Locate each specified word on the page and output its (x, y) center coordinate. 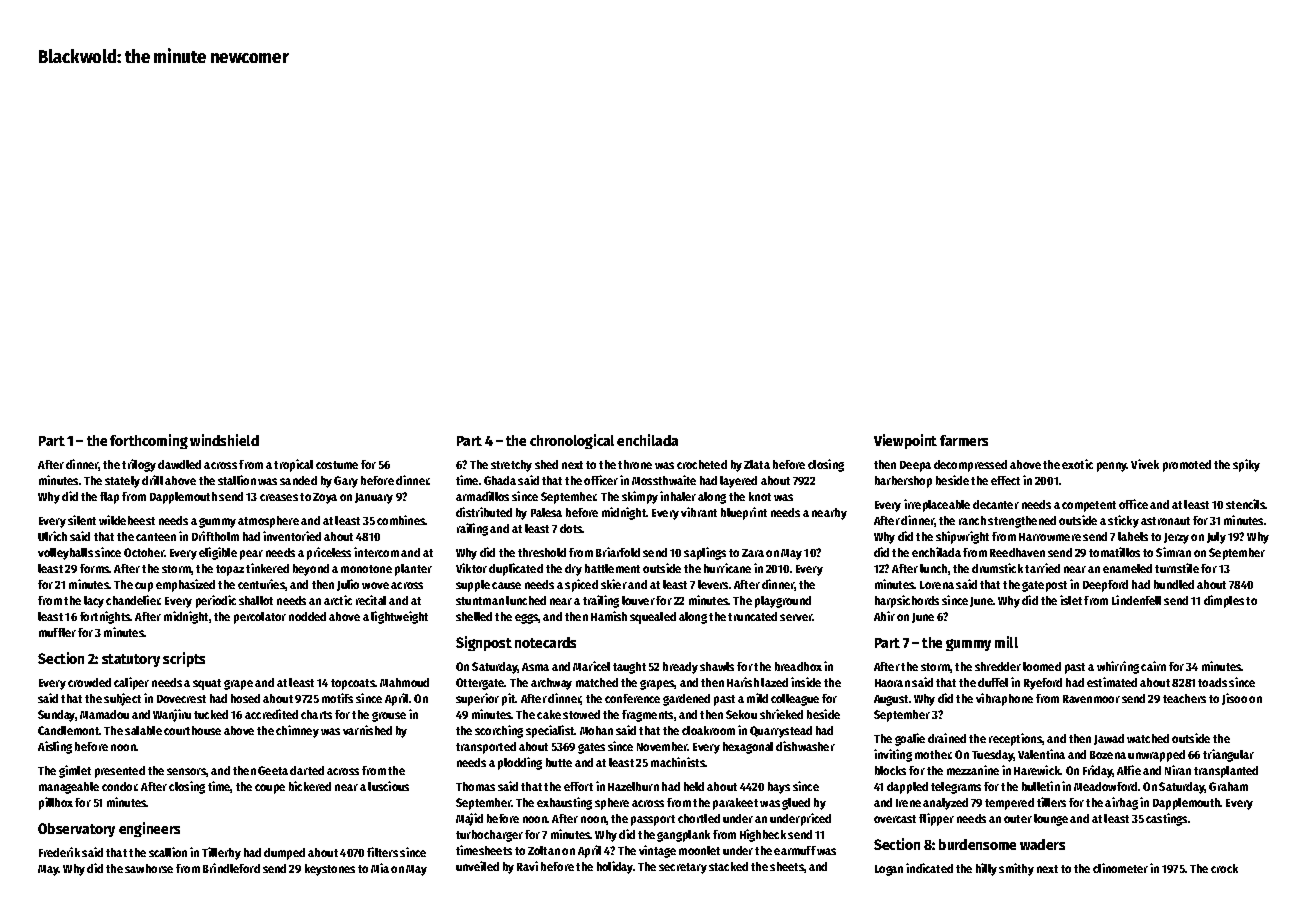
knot (760, 496)
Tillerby (221, 853)
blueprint (744, 513)
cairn (1153, 666)
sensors (187, 772)
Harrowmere (1050, 537)
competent (1089, 506)
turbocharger (489, 836)
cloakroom (708, 730)
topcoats (353, 684)
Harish (743, 682)
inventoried (292, 536)
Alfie (1129, 770)
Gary (346, 482)
